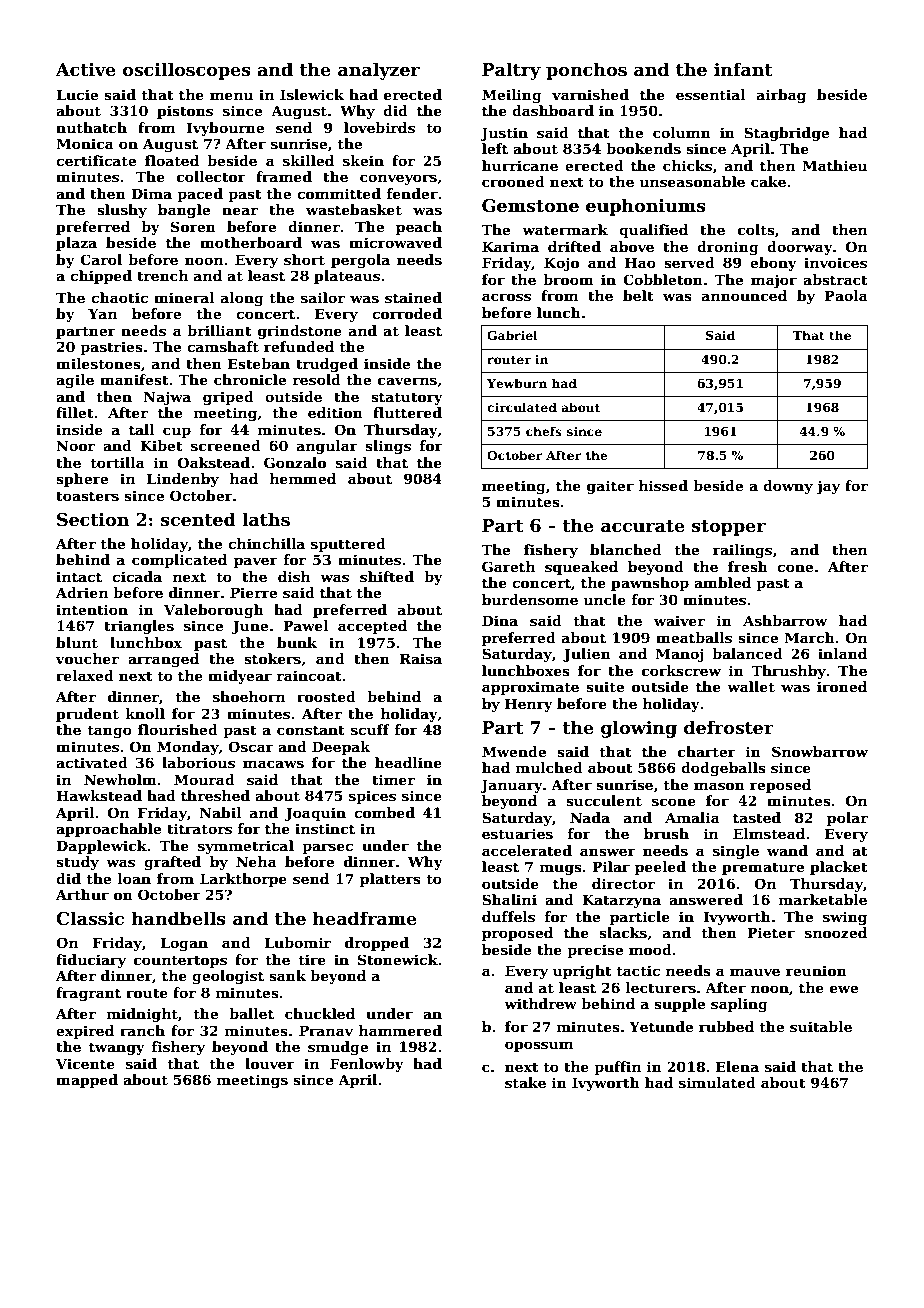 This image has height=1308, width=924. What do you see at coordinates (187, 71) in the image?
I see `oscilloscopes` at bounding box center [187, 71].
